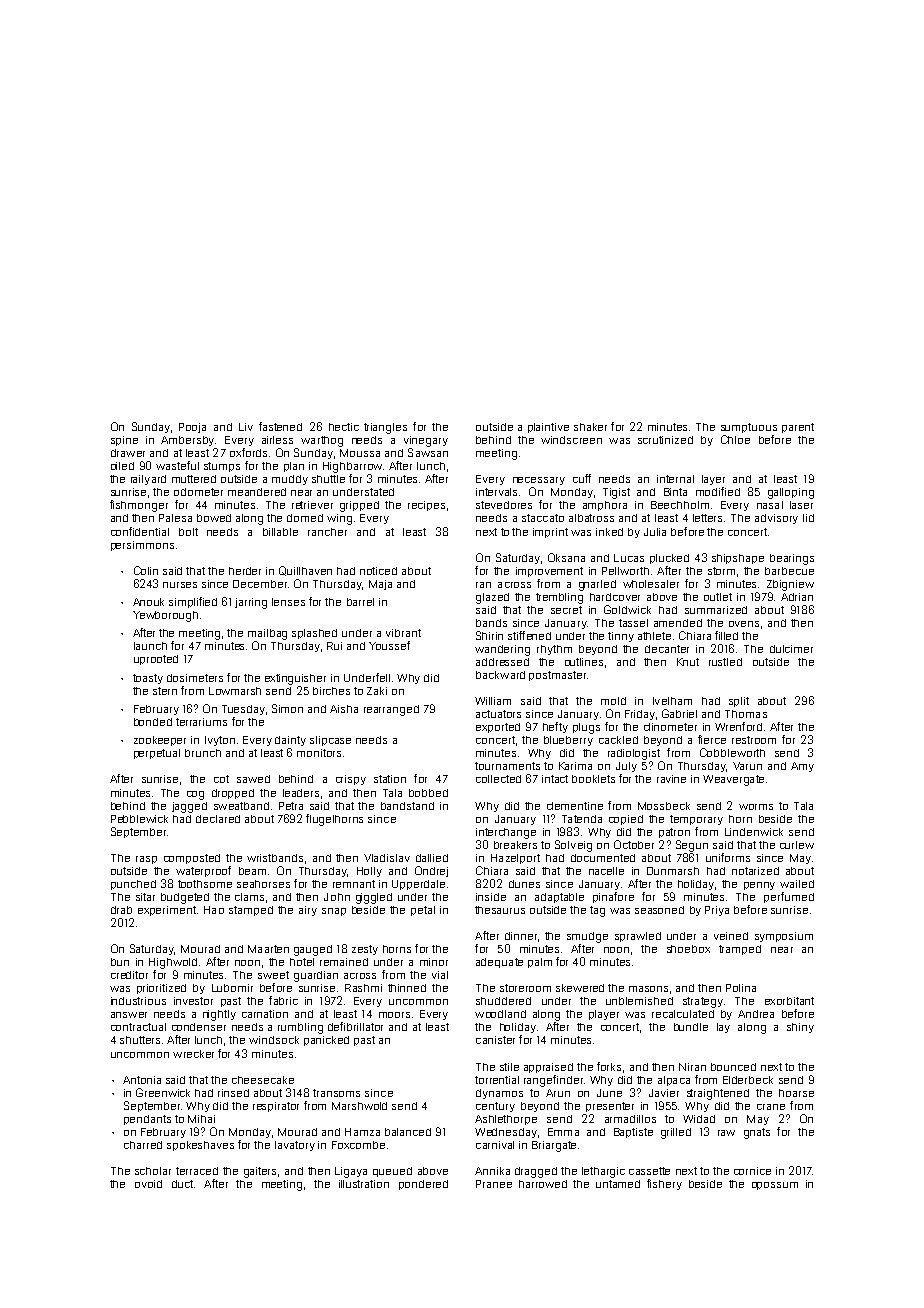 The image size is (924, 1308). Describe the element at coordinates (193, 1001) in the document. I see `investor` at that location.
